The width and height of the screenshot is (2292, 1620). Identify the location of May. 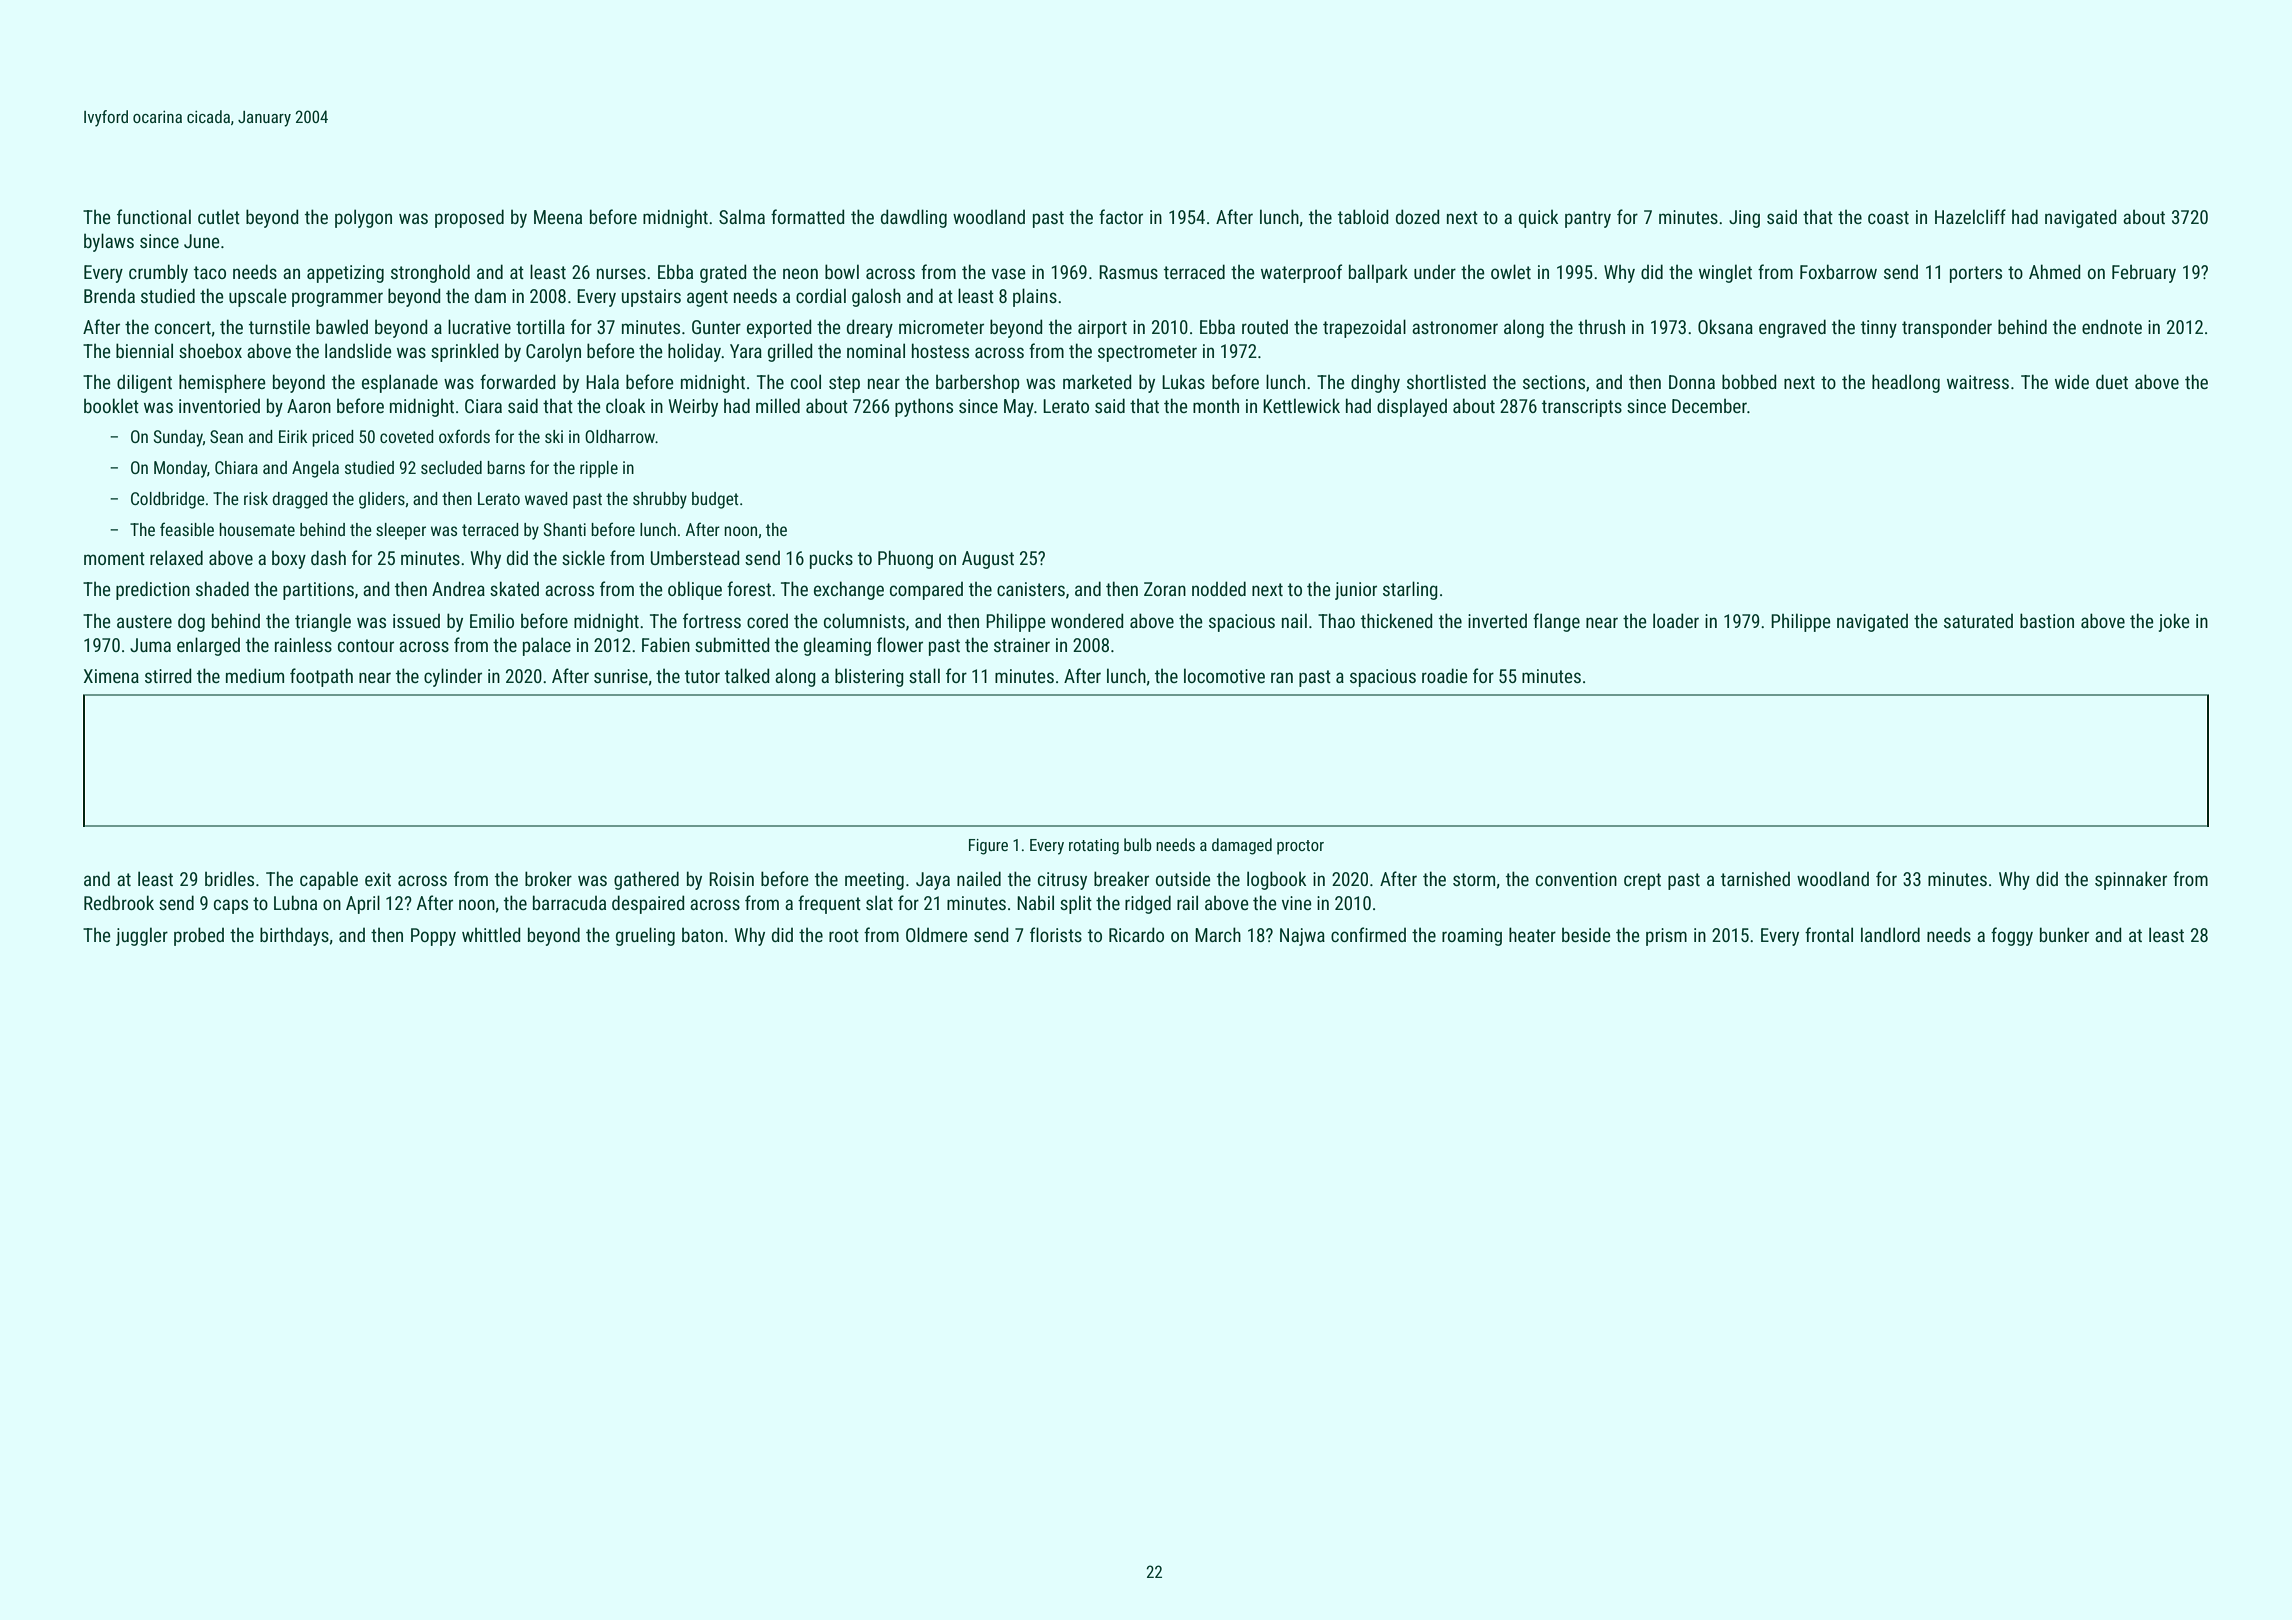
(1019, 408).
